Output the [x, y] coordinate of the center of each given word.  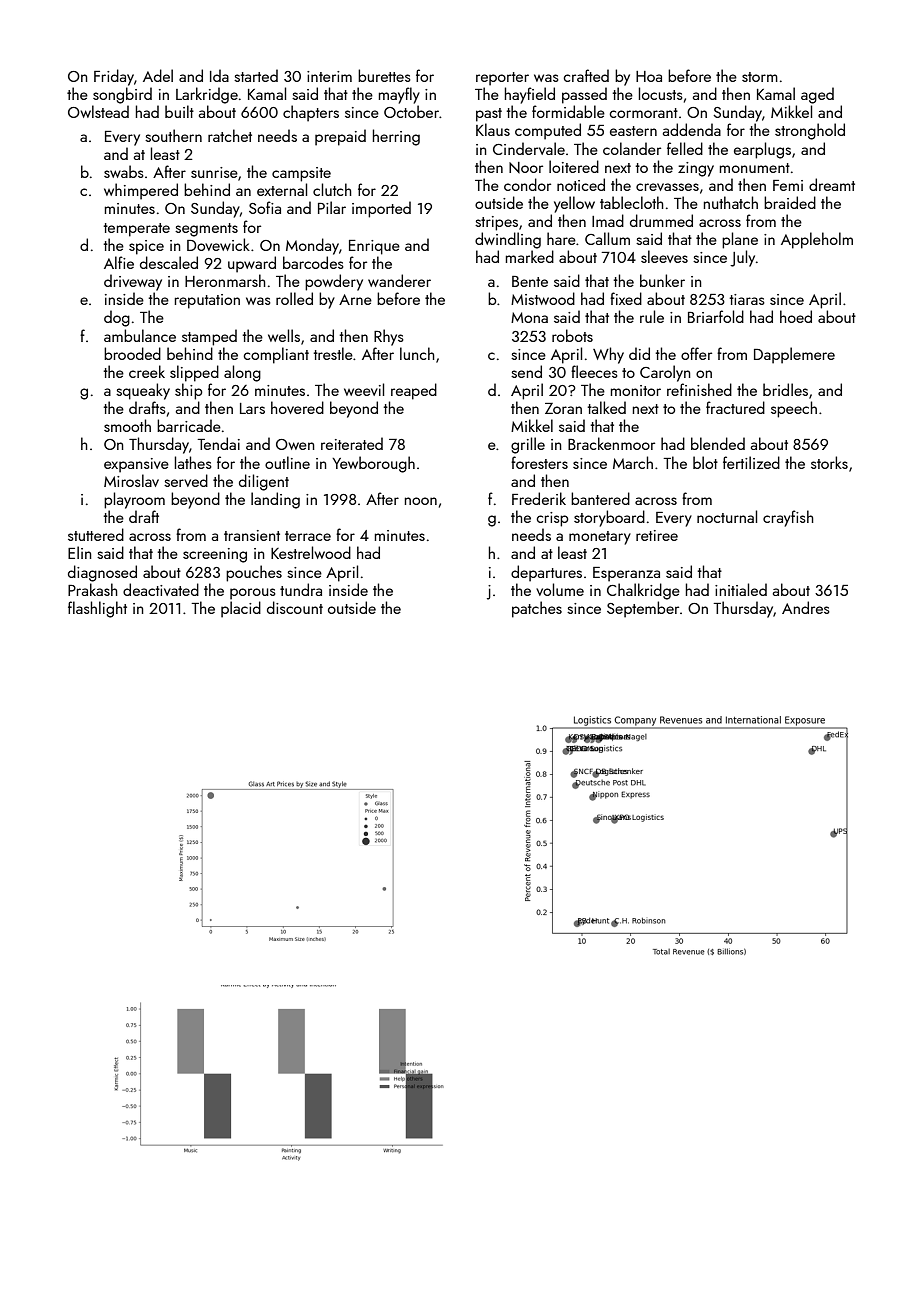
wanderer [399, 280]
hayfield [530, 95]
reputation [207, 301]
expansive [136, 465]
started [256, 75]
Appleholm [817, 240]
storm [760, 77]
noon [421, 501]
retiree [657, 535]
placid [241, 609]
